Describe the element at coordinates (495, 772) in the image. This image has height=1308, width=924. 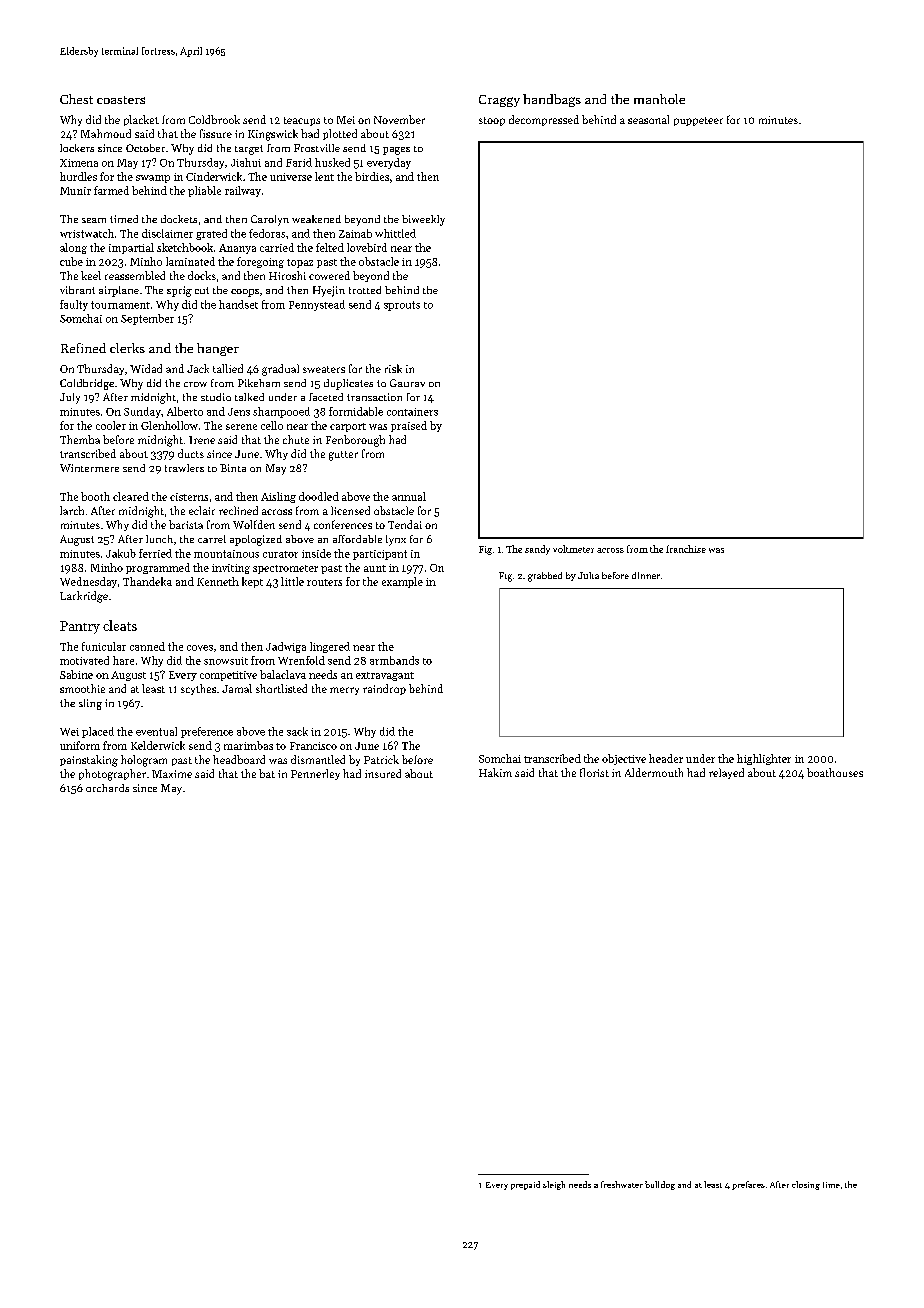
I see `Hakim` at that location.
